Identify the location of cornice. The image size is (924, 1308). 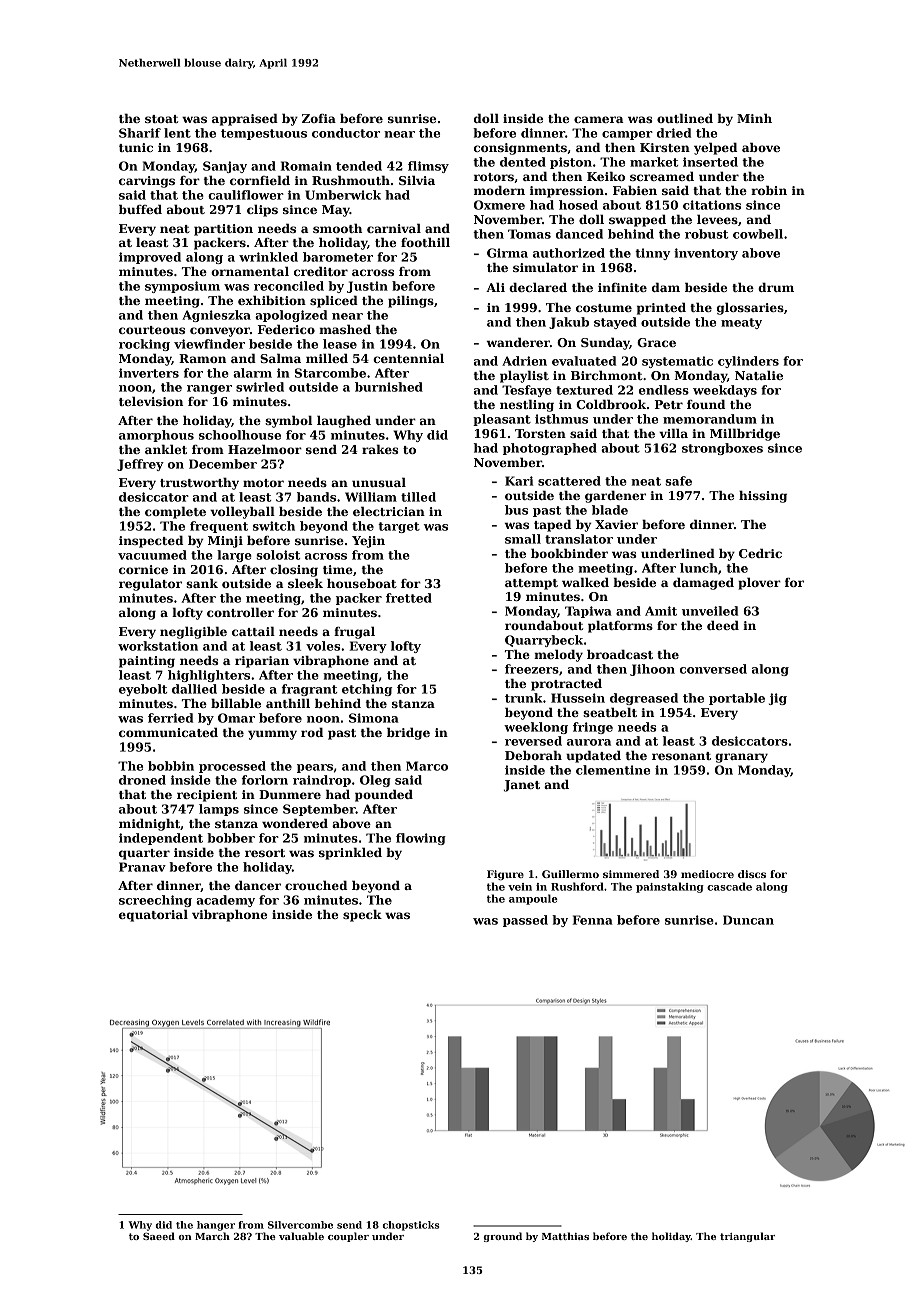
(143, 569).
